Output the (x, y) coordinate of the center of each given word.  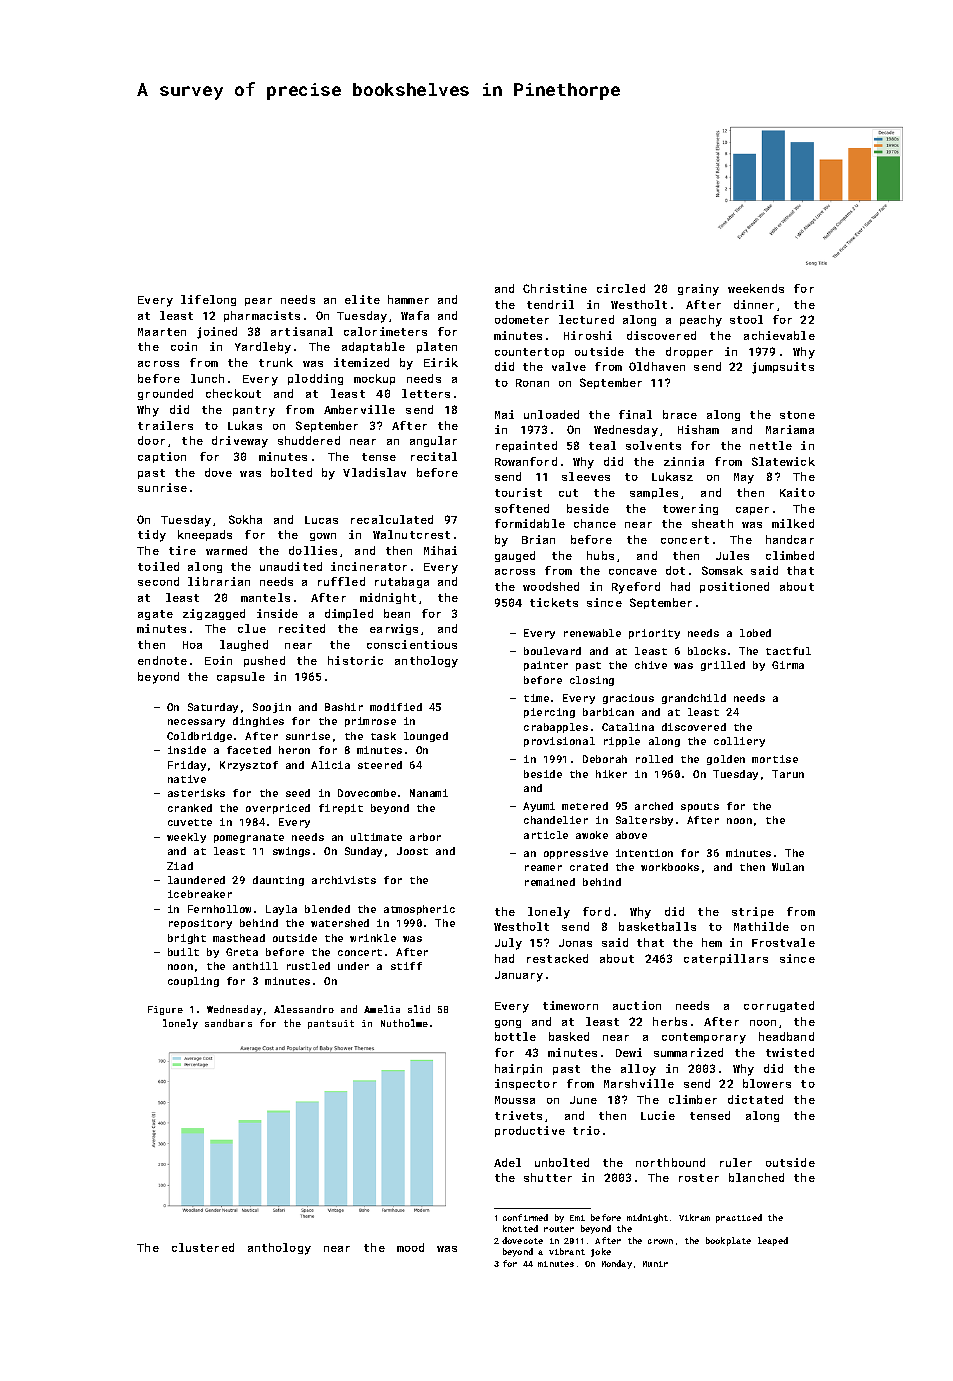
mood (410, 1247)
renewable (592, 633)
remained (550, 882)
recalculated (392, 519)
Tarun (788, 774)
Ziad (180, 866)
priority (654, 634)
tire (182, 550)
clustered (203, 1247)
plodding (315, 379)
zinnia (684, 461)
